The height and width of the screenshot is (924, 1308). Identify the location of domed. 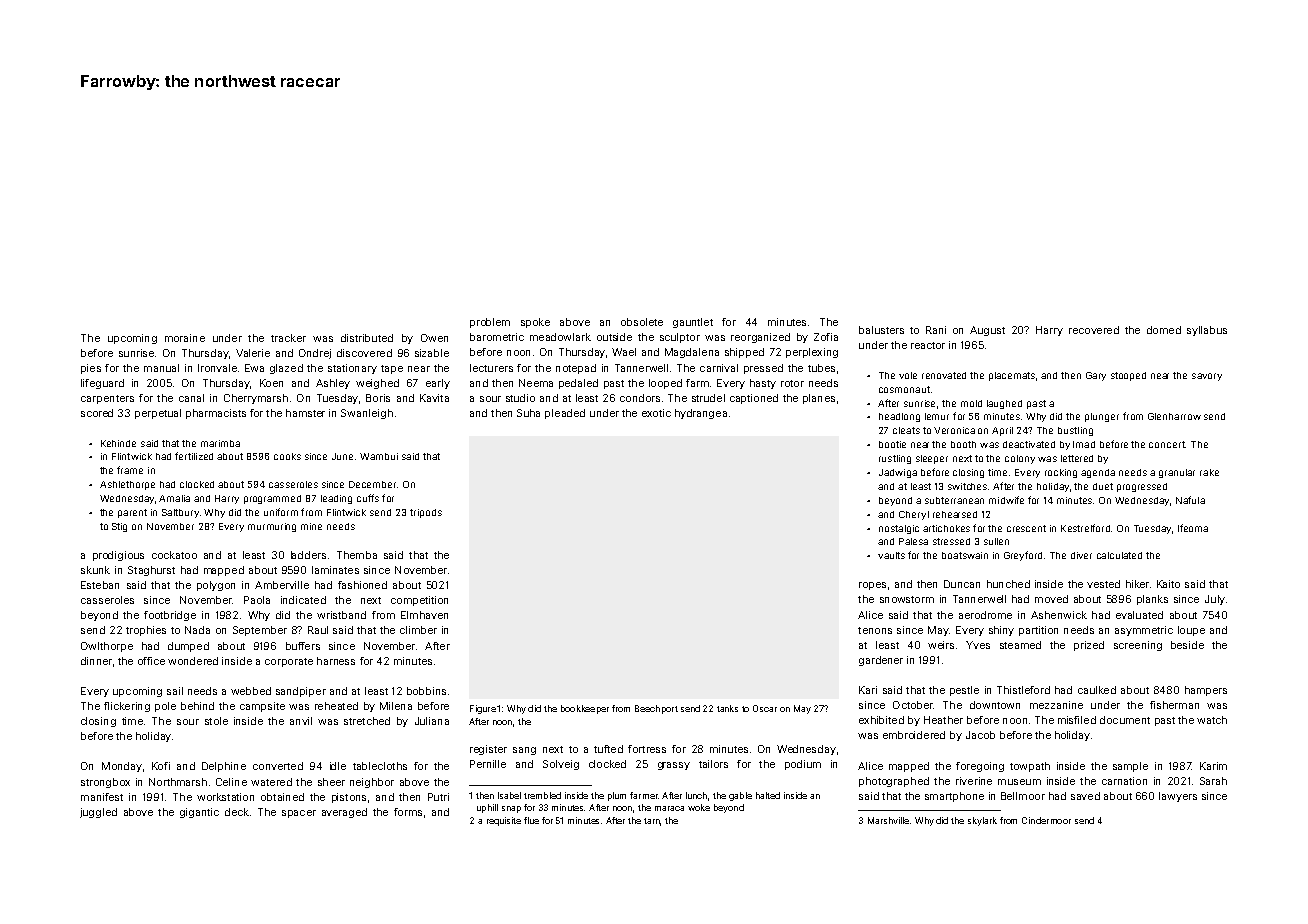
(1164, 330).
